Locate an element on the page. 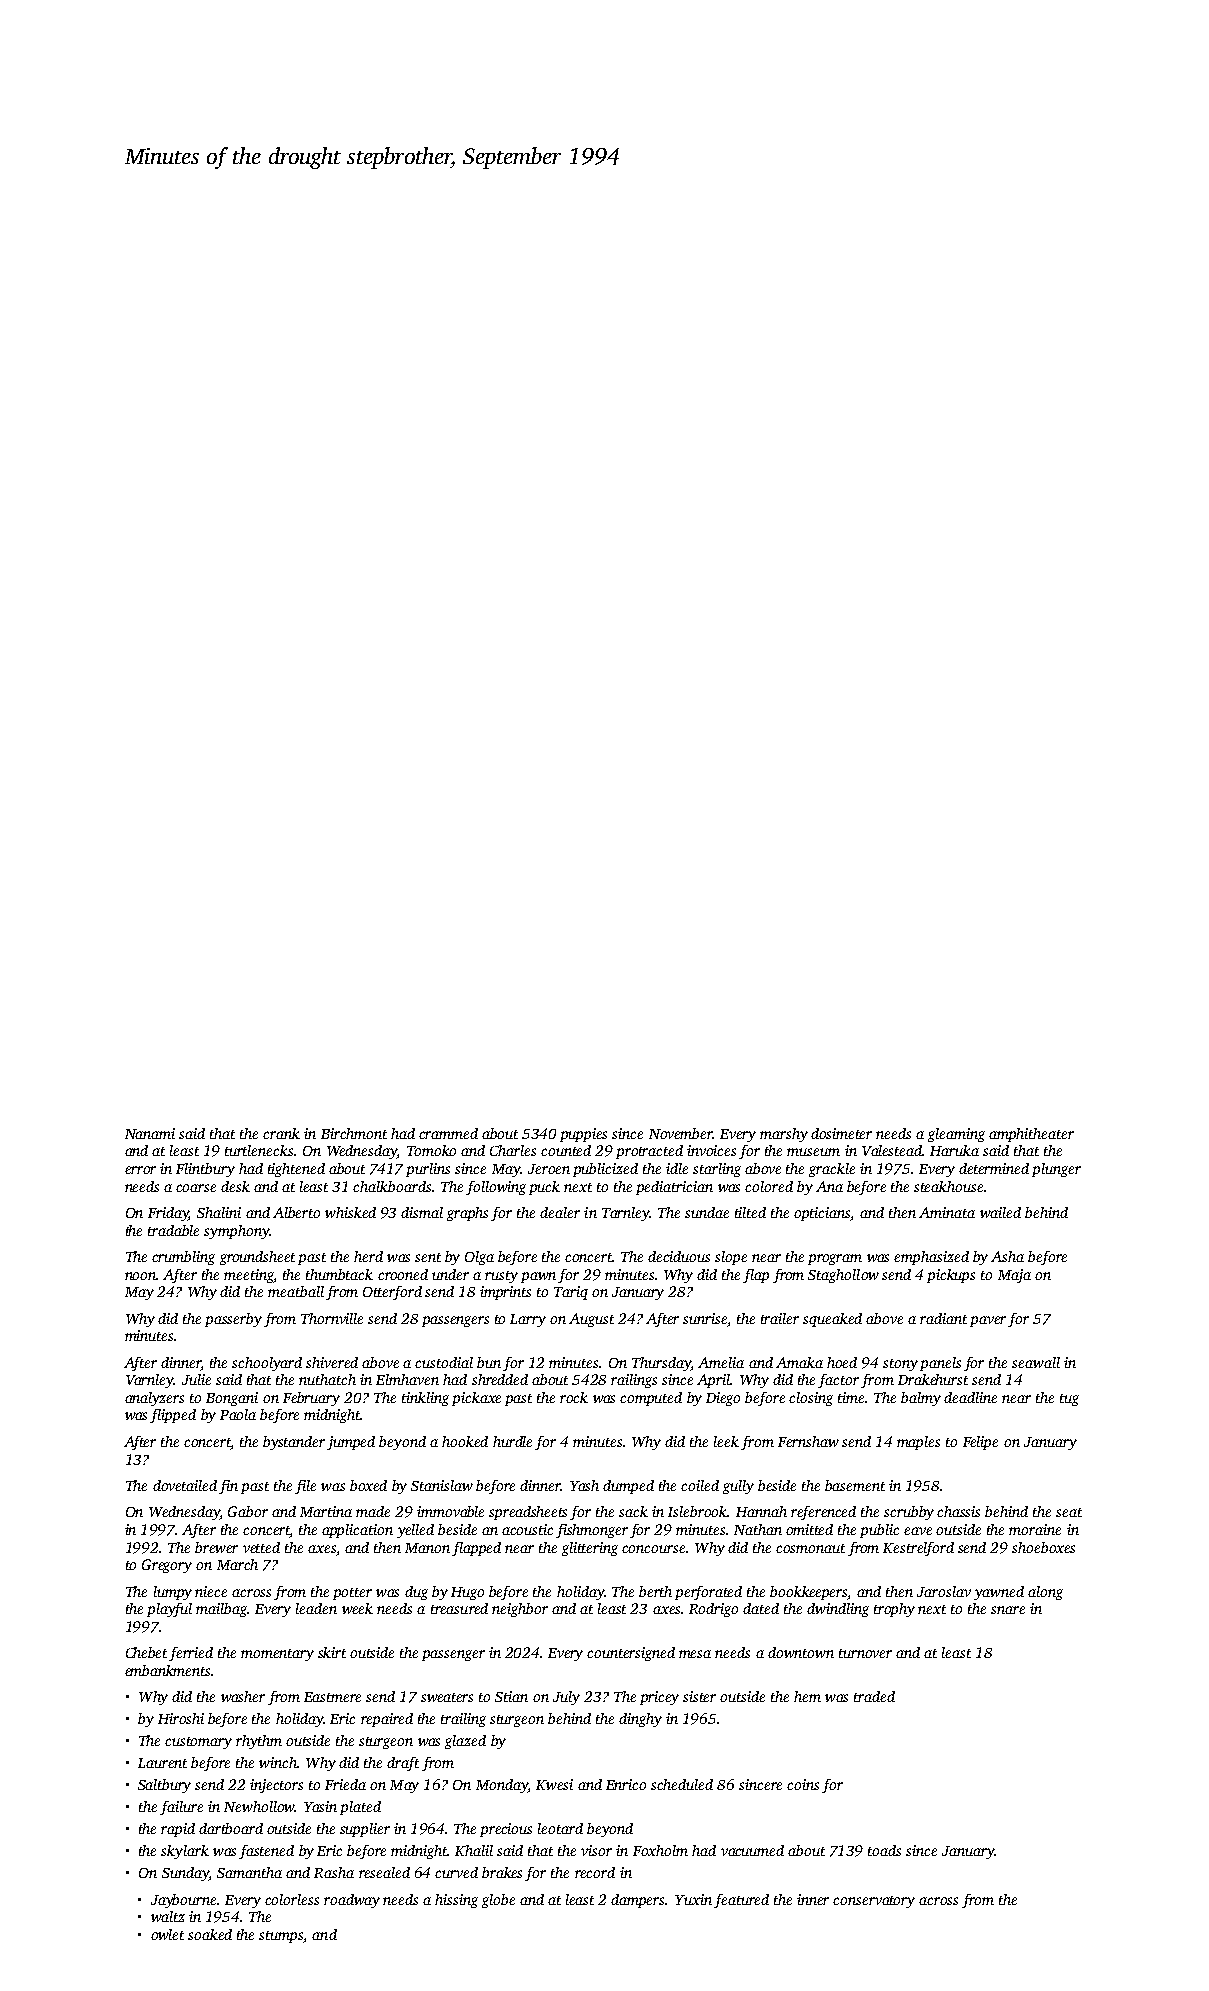 The height and width of the document is (1991, 1209). gleaming is located at coordinates (956, 1135).
